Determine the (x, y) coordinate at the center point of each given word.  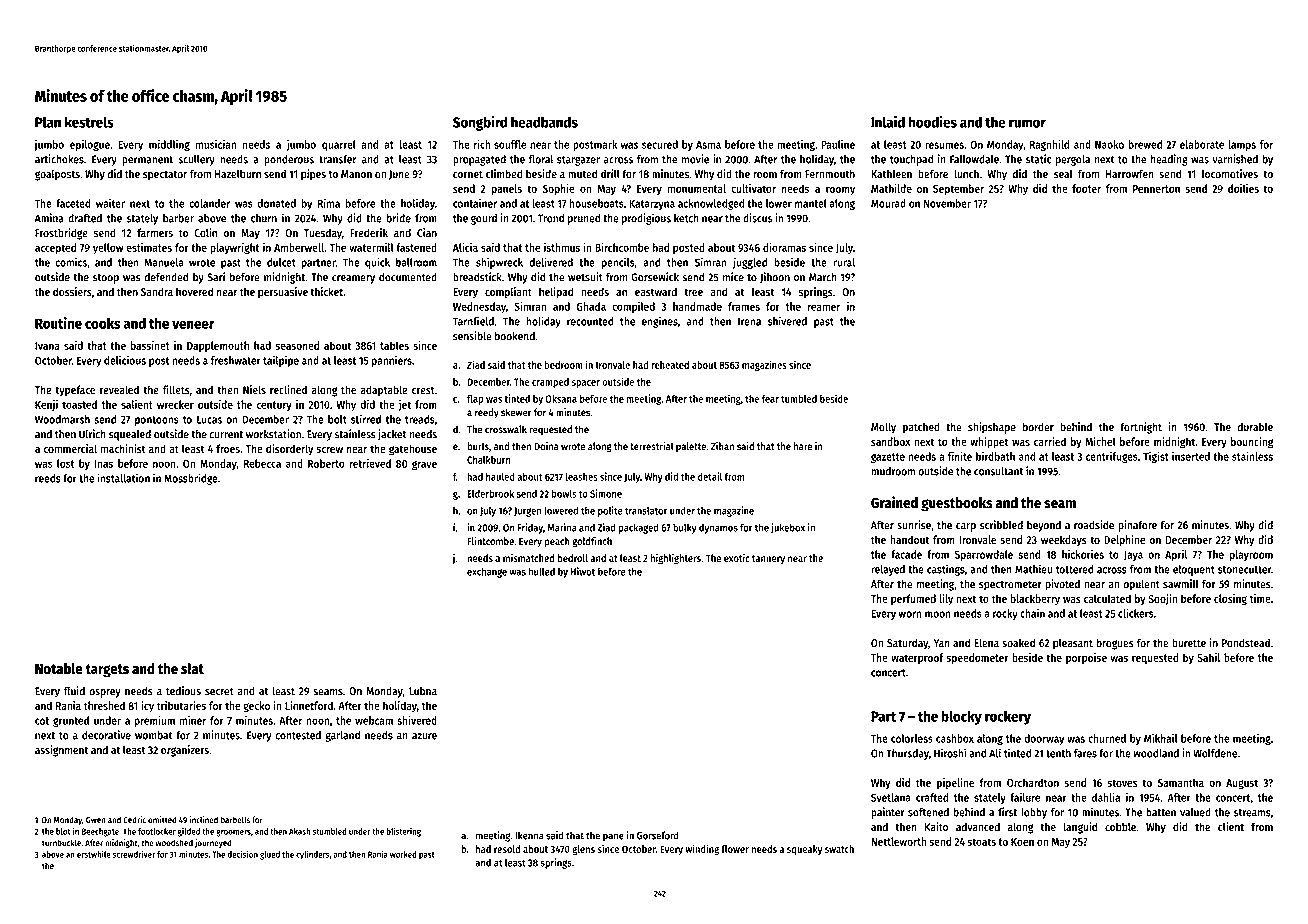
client (1231, 827)
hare (803, 446)
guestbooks (957, 504)
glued (270, 855)
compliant (508, 293)
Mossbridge (191, 479)
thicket (326, 291)
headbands (544, 122)
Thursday (907, 754)
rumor (1027, 123)
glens (583, 850)
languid (1080, 828)
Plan (48, 122)
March (822, 277)
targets (107, 670)
